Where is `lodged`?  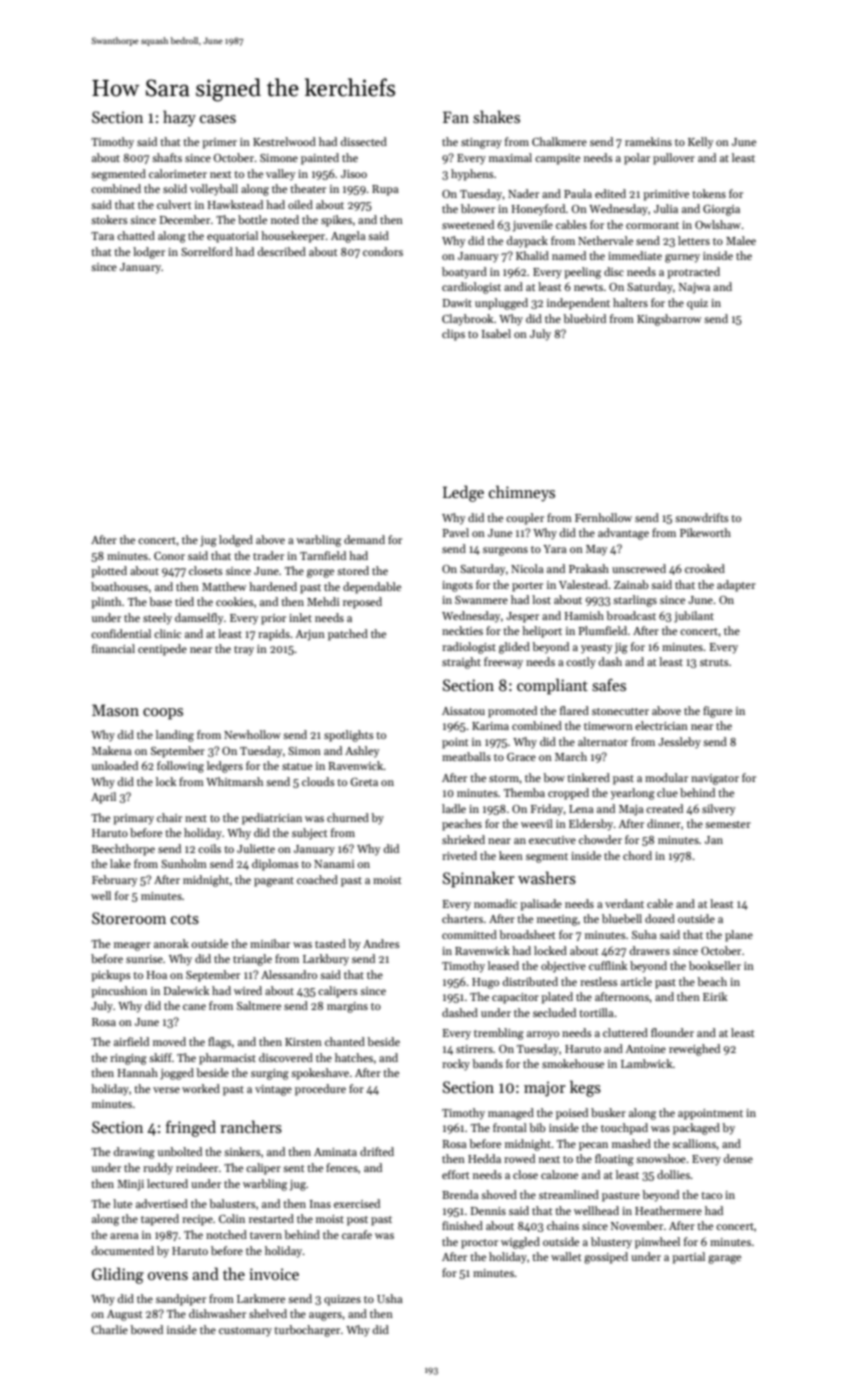 lodged is located at coordinates (236, 541).
